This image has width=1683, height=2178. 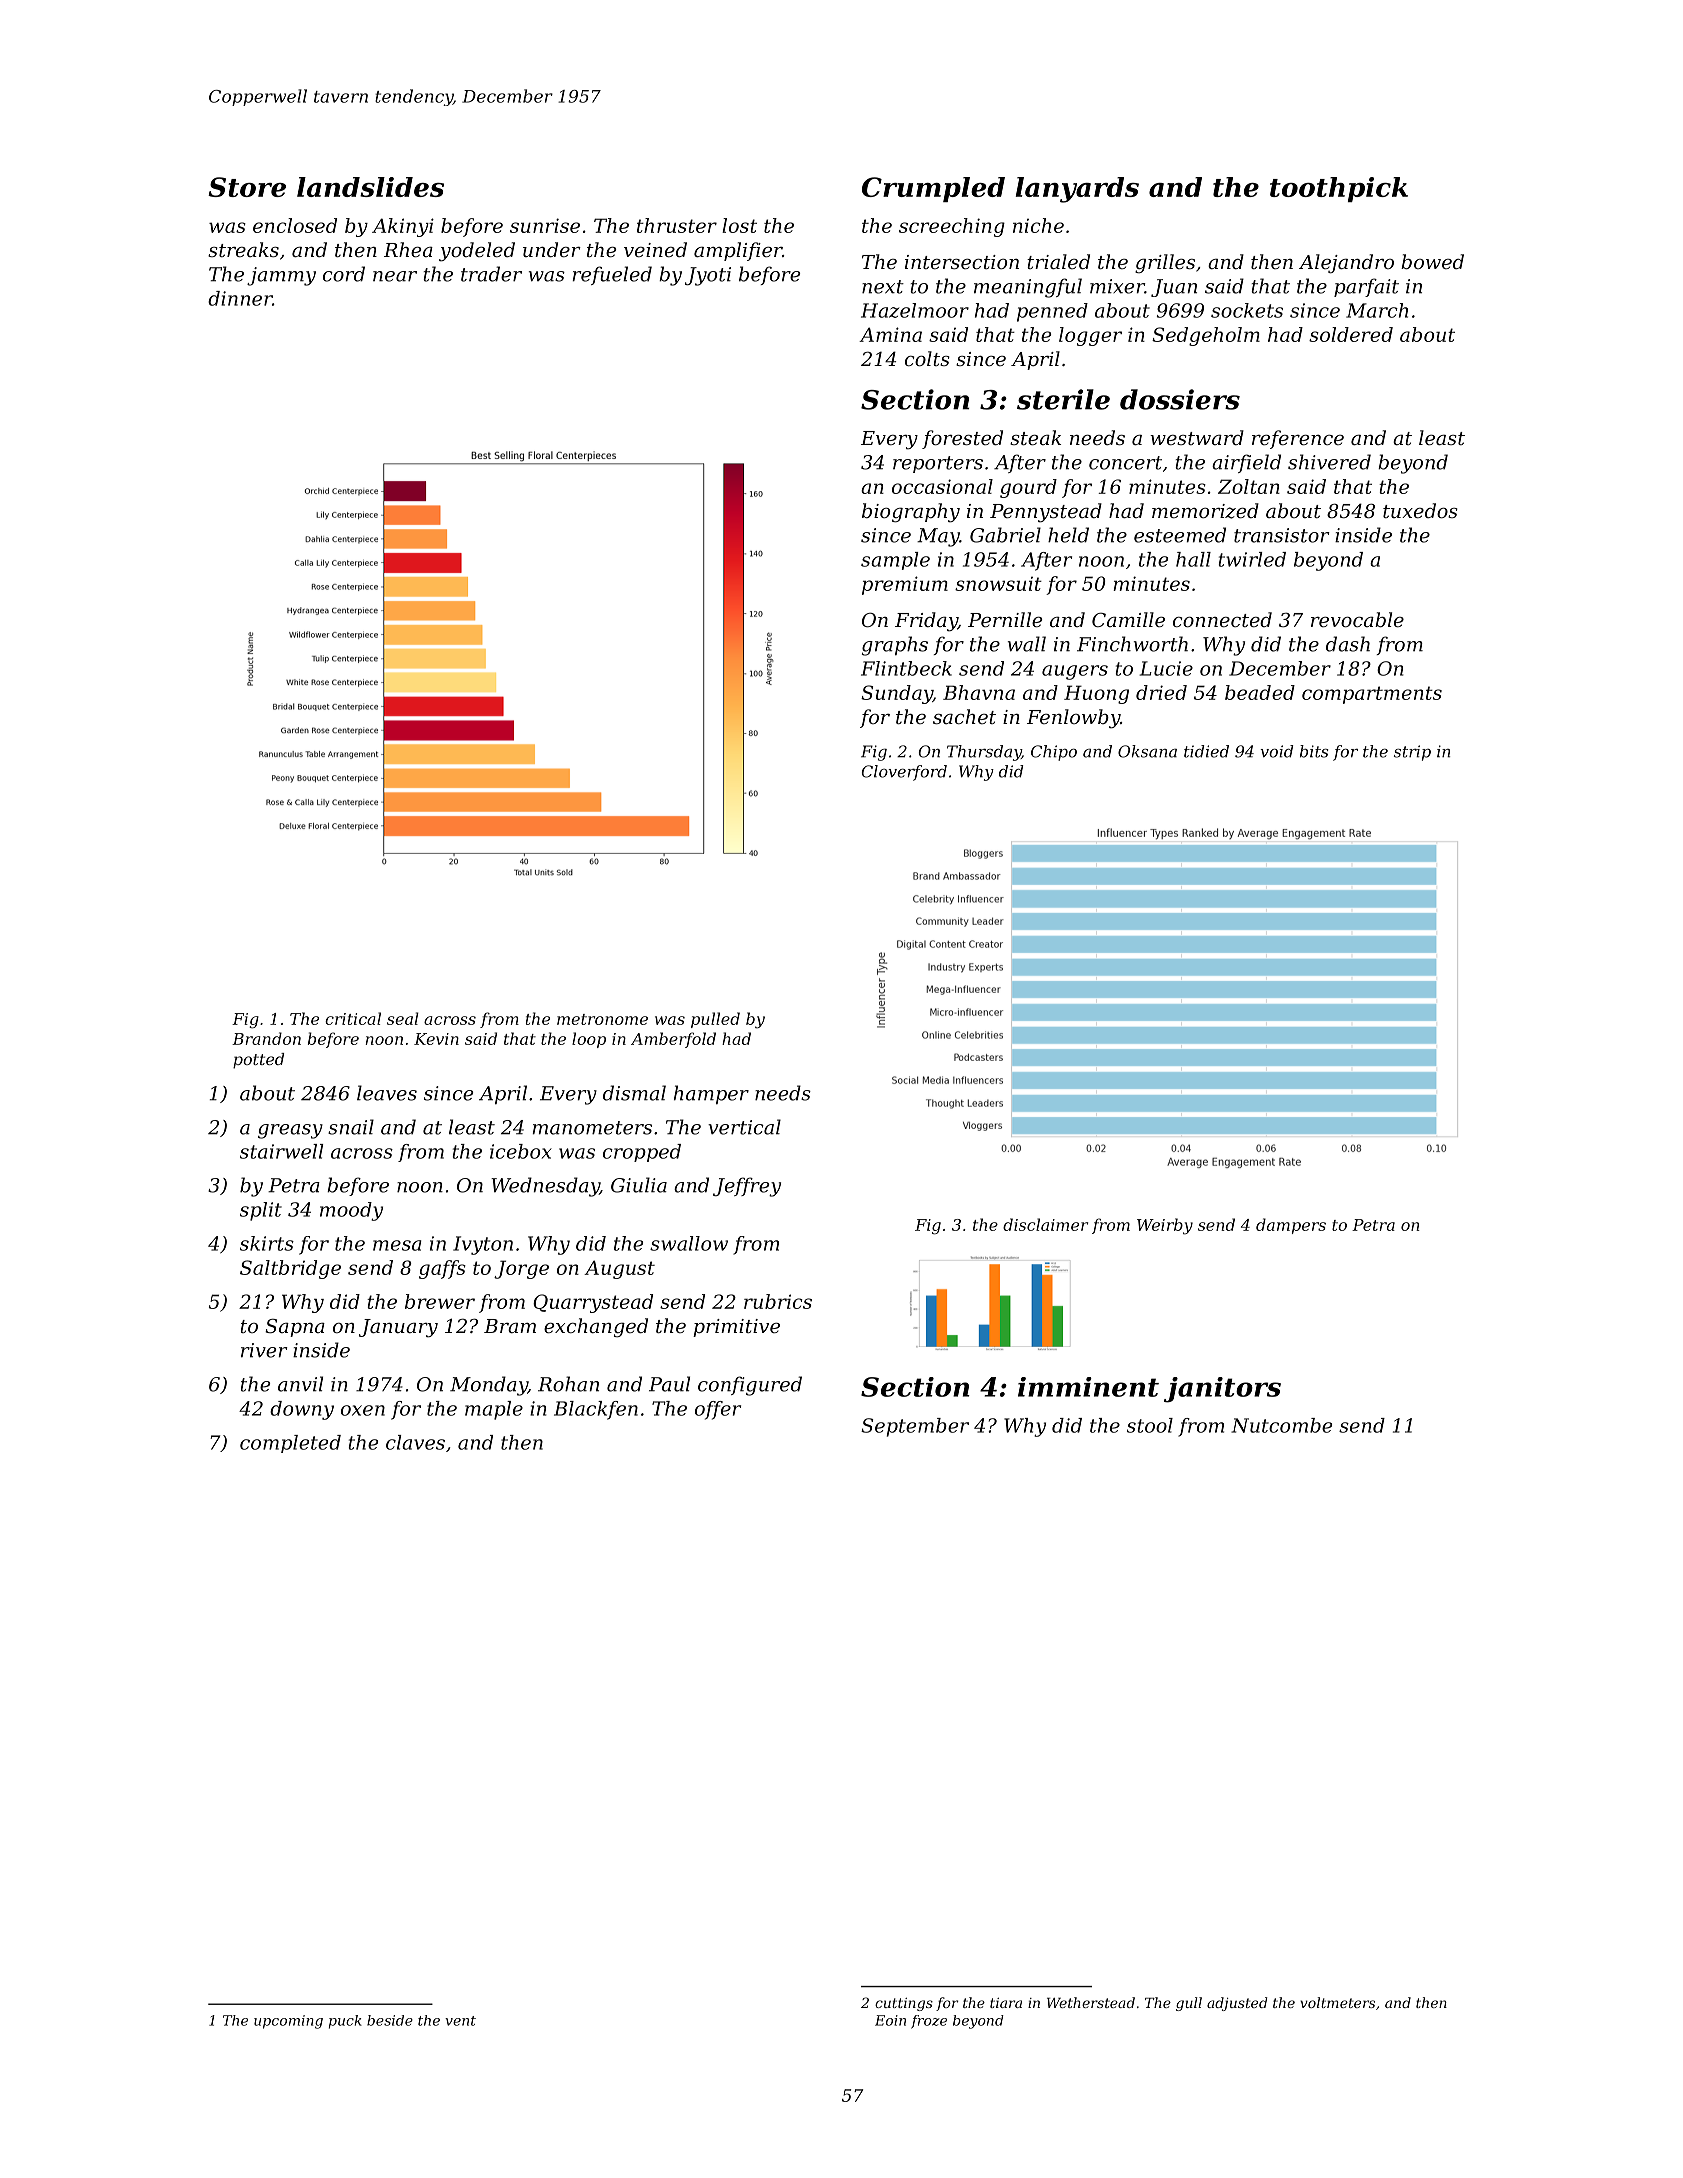 I want to click on Rhea, so click(x=408, y=249).
